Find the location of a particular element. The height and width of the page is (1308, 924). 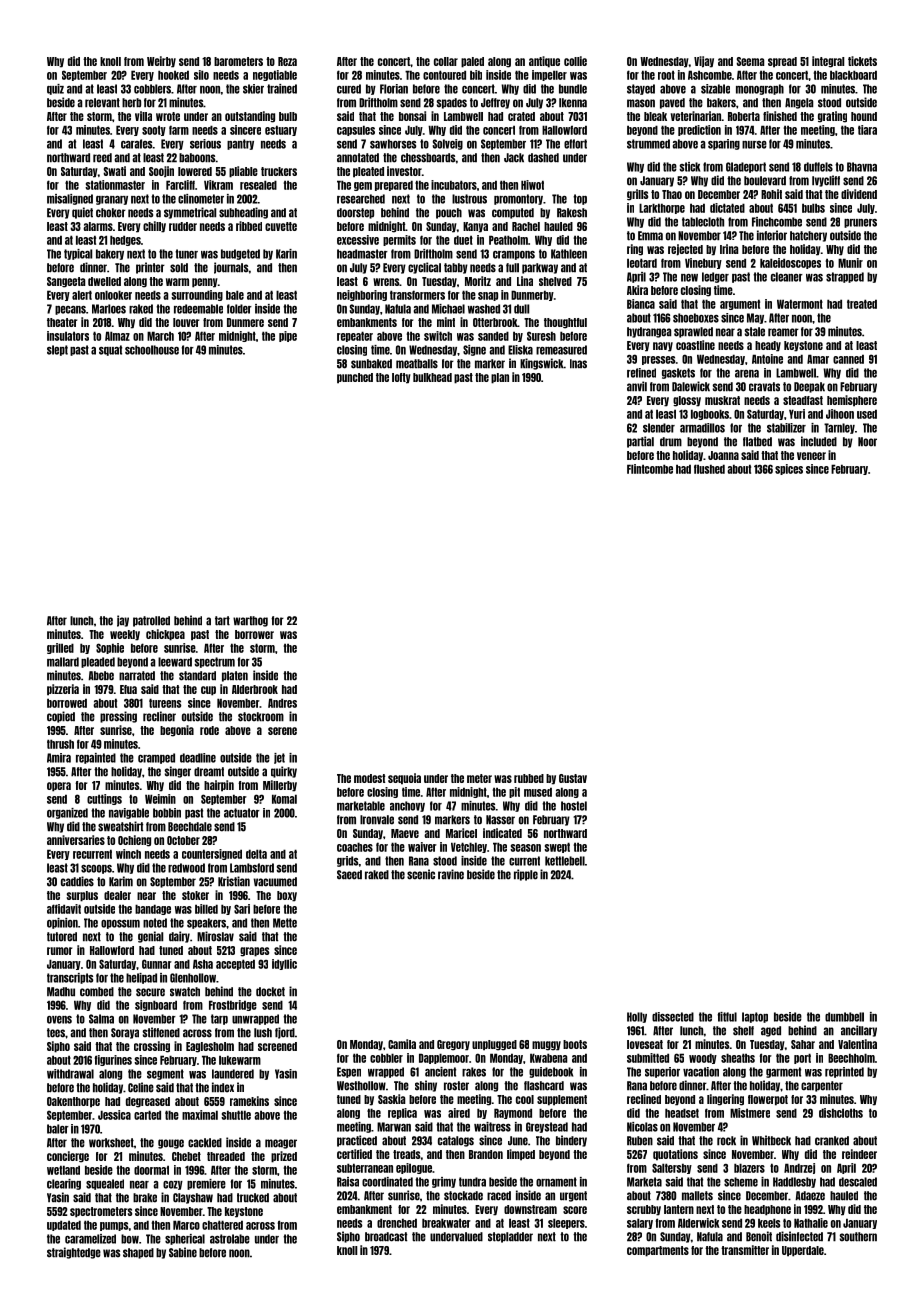

collie is located at coordinates (575, 61).
